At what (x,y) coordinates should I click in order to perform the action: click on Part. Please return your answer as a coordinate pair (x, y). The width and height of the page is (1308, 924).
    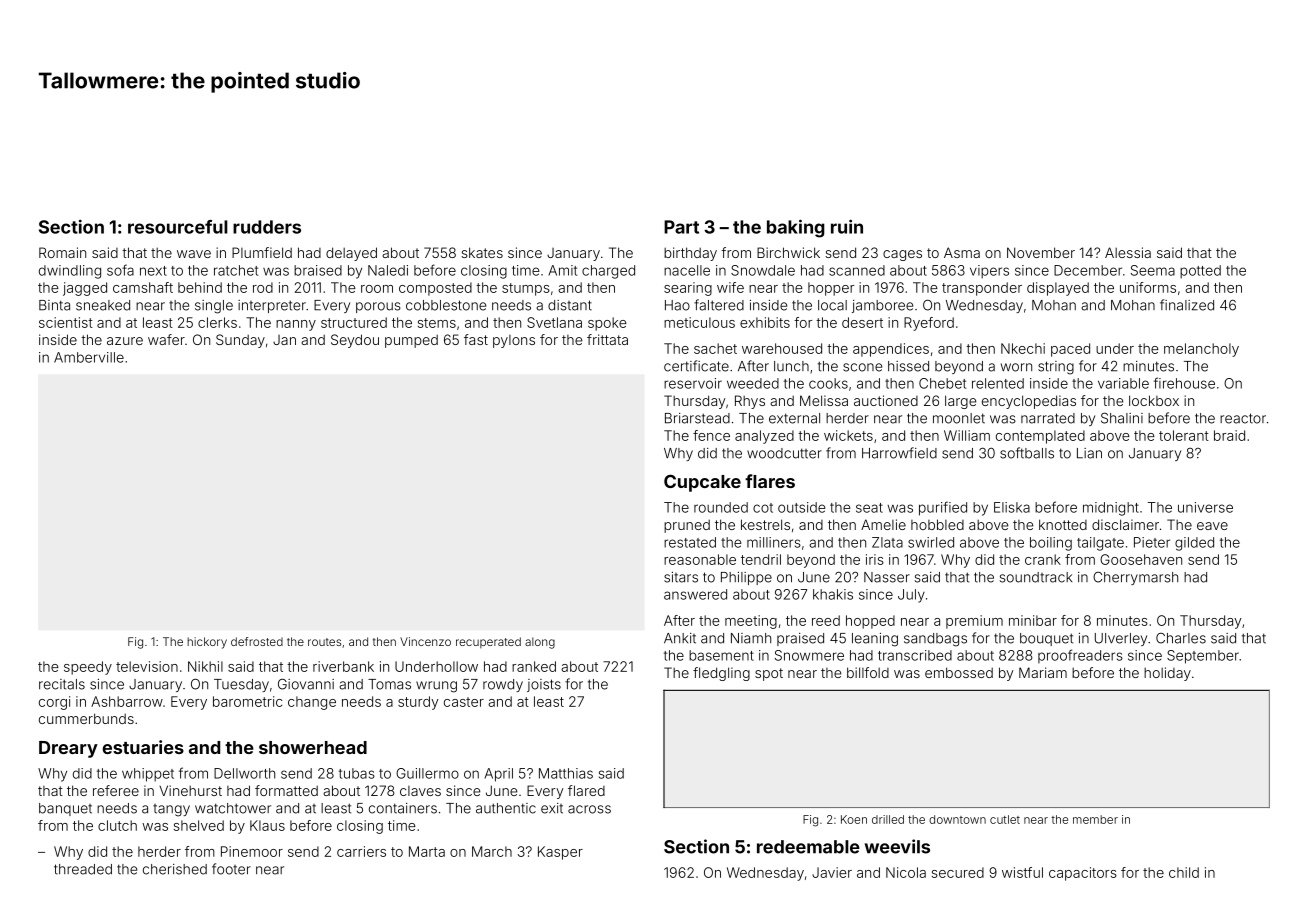
    Looking at the image, I should click on (681, 227).
